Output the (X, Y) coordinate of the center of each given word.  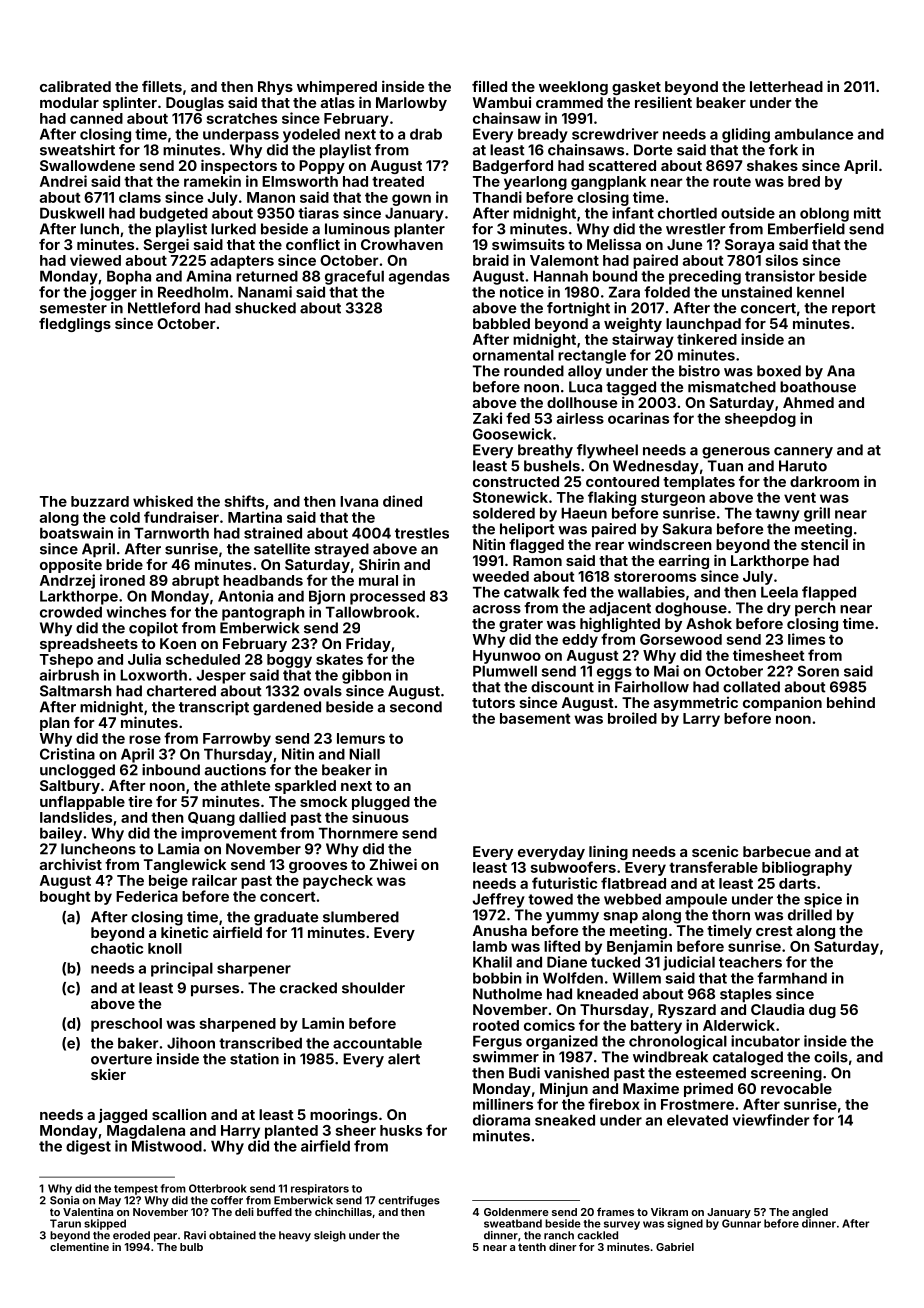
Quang (211, 819)
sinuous (380, 817)
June (684, 244)
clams (140, 197)
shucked (265, 308)
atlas (338, 102)
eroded (131, 1235)
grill (817, 514)
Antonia (245, 596)
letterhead (786, 86)
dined (402, 501)
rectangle (592, 356)
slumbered (361, 917)
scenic (715, 851)
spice (823, 900)
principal (182, 969)
